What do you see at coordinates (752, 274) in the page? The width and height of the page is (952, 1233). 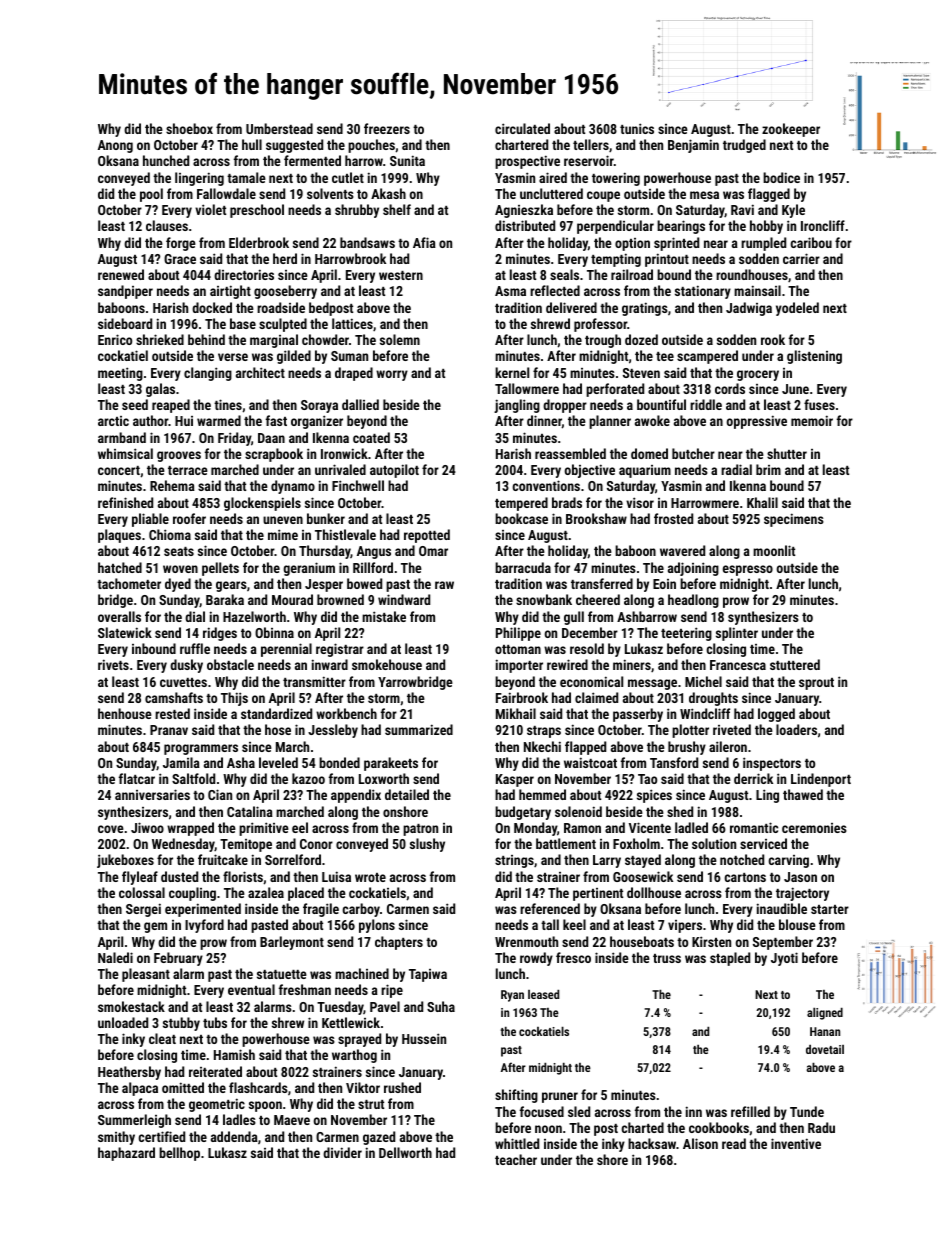 I see `roundhouses` at bounding box center [752, 274].
